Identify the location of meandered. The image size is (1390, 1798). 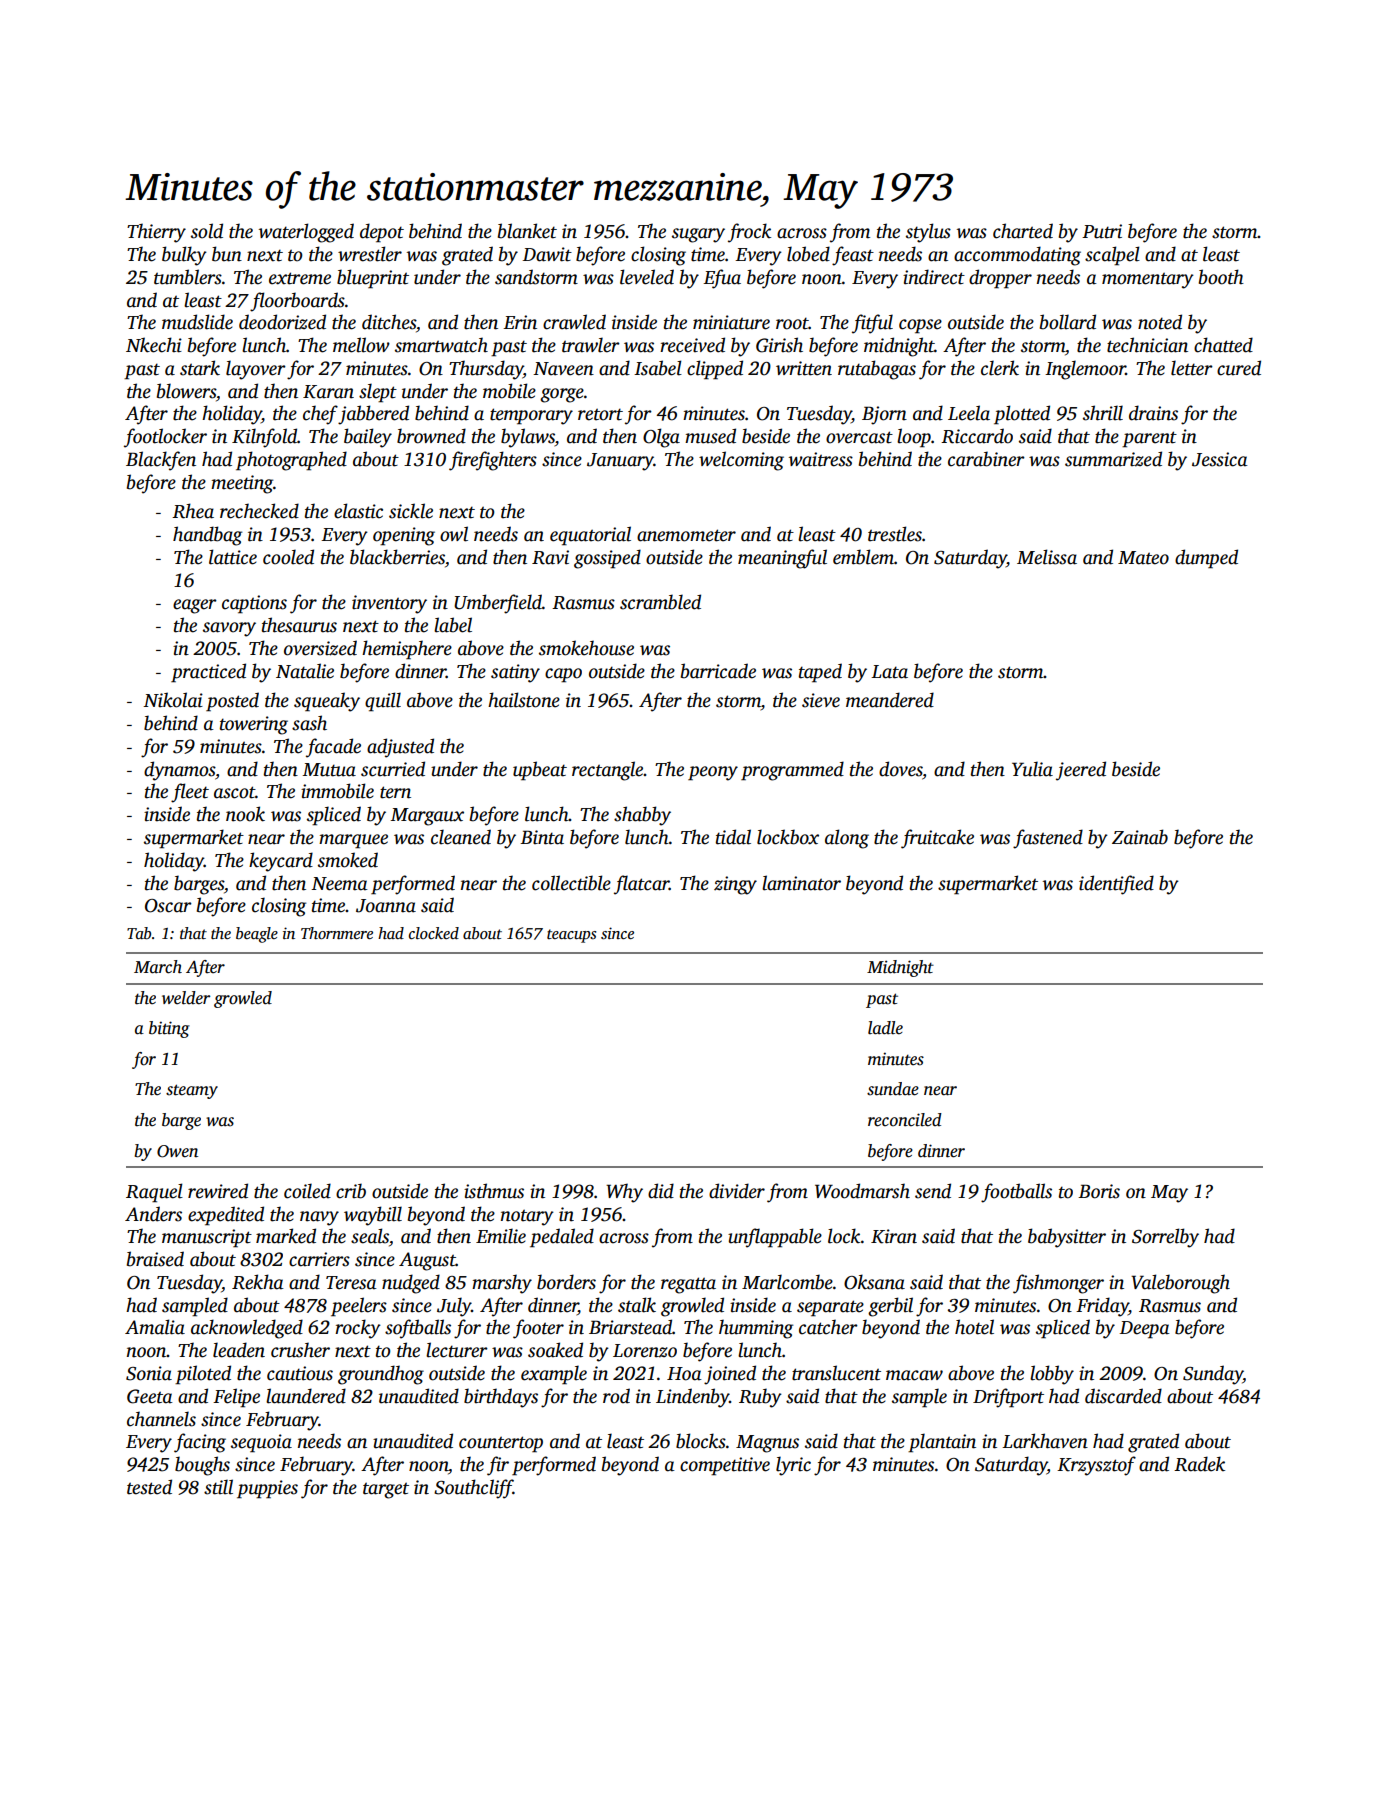
(890, 700).
